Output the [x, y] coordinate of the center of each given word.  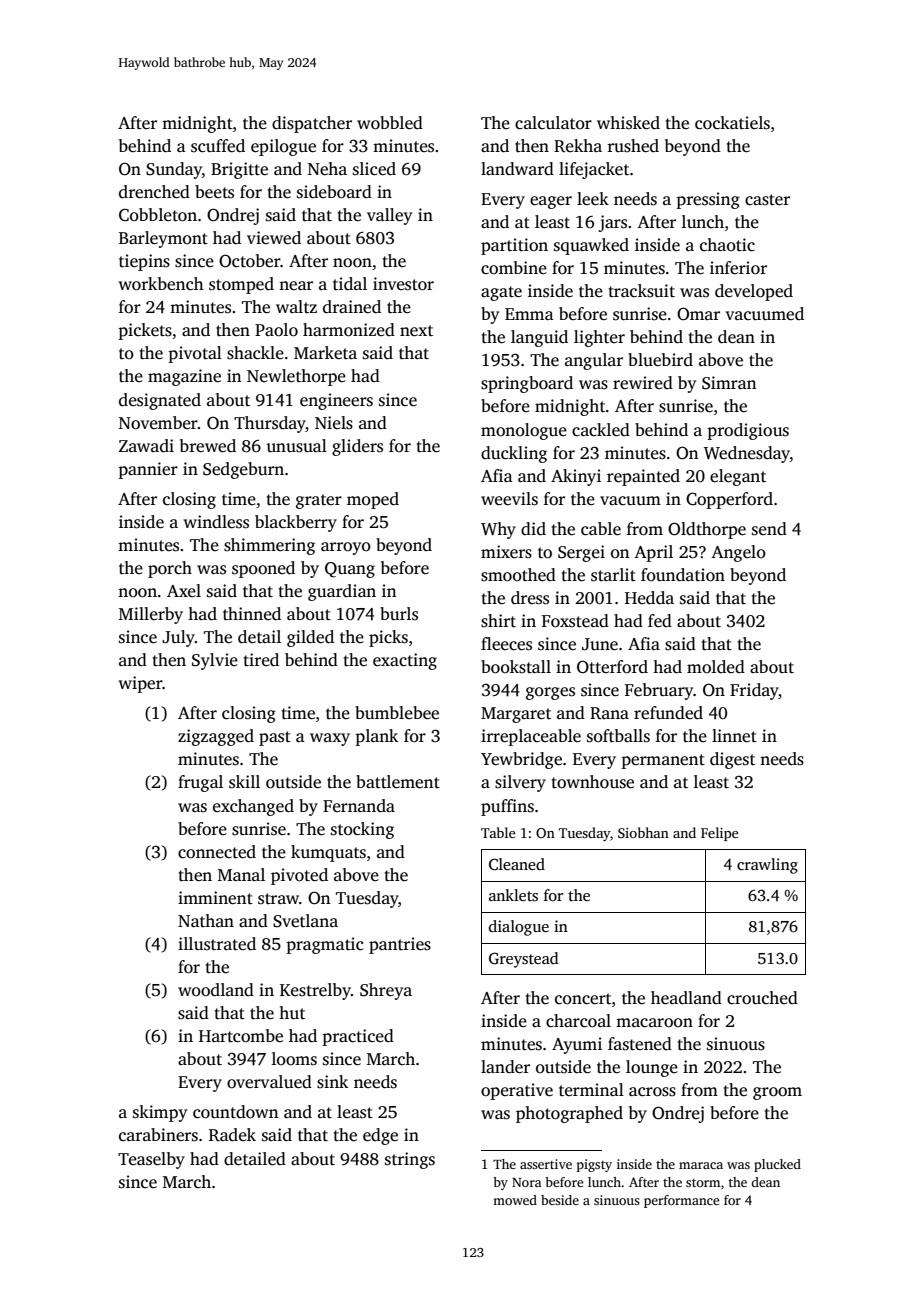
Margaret [516, 715]
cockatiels [732, 123]
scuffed [218, 146]
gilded [310, 638]
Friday [754, 691]
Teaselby [151, 1160]
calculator [553, 123]
